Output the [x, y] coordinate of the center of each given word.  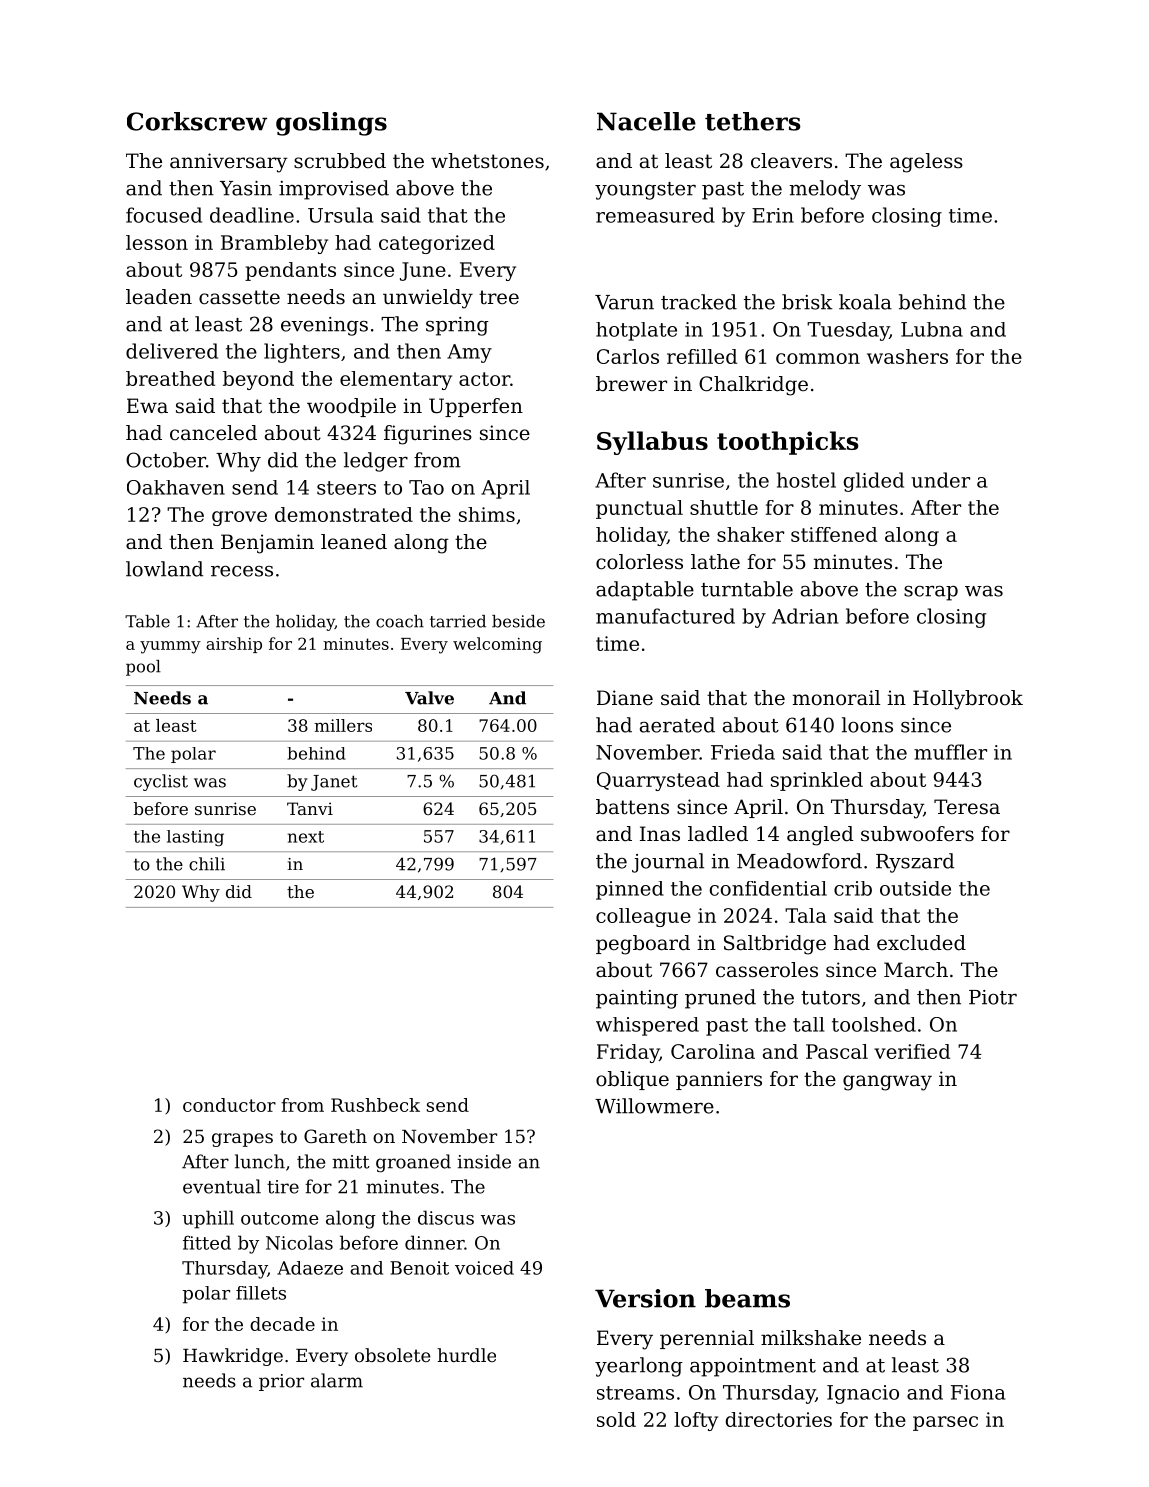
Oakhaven [176, 487]
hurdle [466, 1355]
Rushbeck [375, 1105]
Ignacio [863, 1394]
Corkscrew [197, 121]
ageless [926, 163]
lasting [195, 838]
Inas [660, 833]
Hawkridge [233, 1357]
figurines [428, 435]
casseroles [767, 970]
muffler [950, 752]
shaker [750, 534]
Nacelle [646, 121]
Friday [628, 1053]
